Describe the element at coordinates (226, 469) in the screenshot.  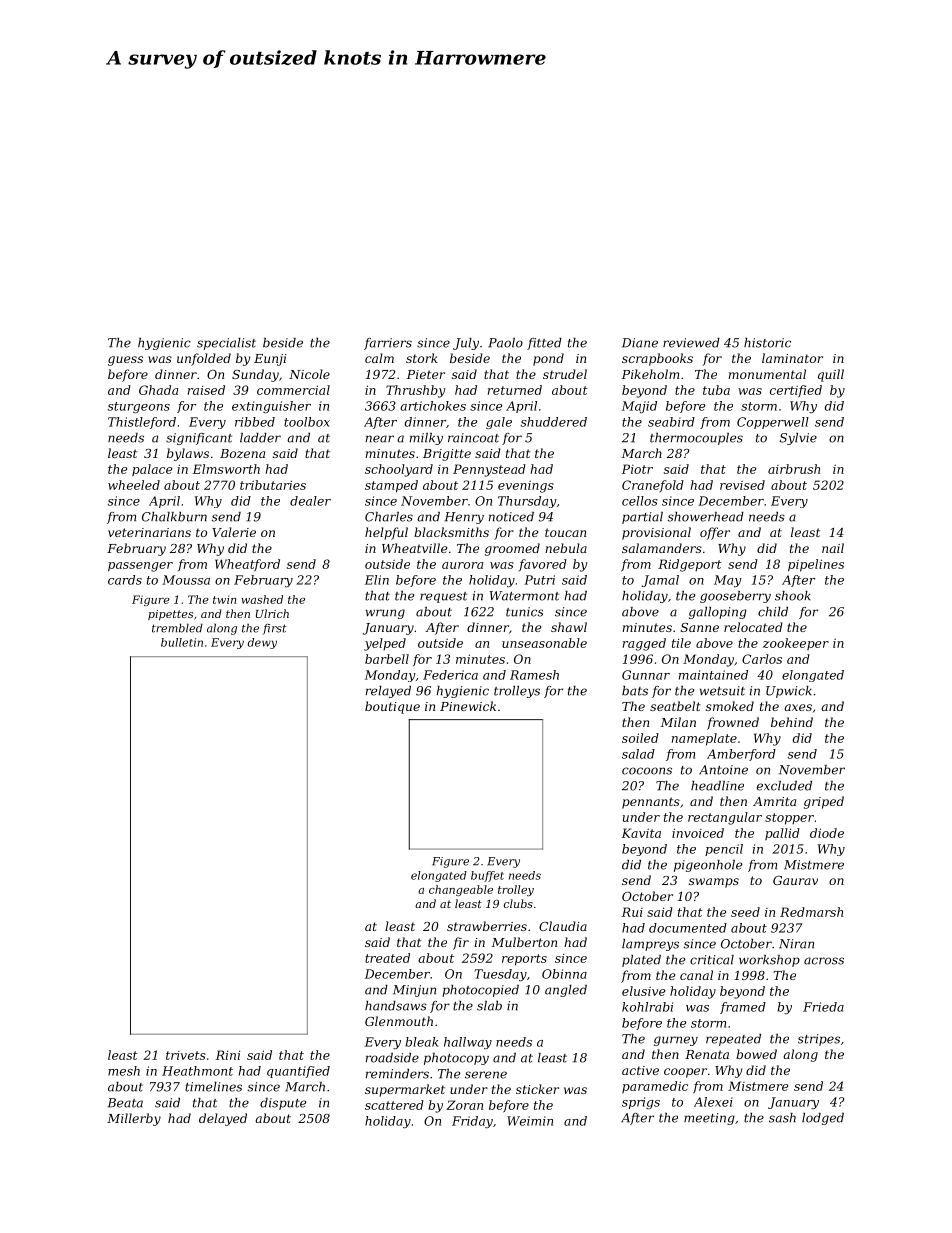
I see `Elmsworth` at that location.
